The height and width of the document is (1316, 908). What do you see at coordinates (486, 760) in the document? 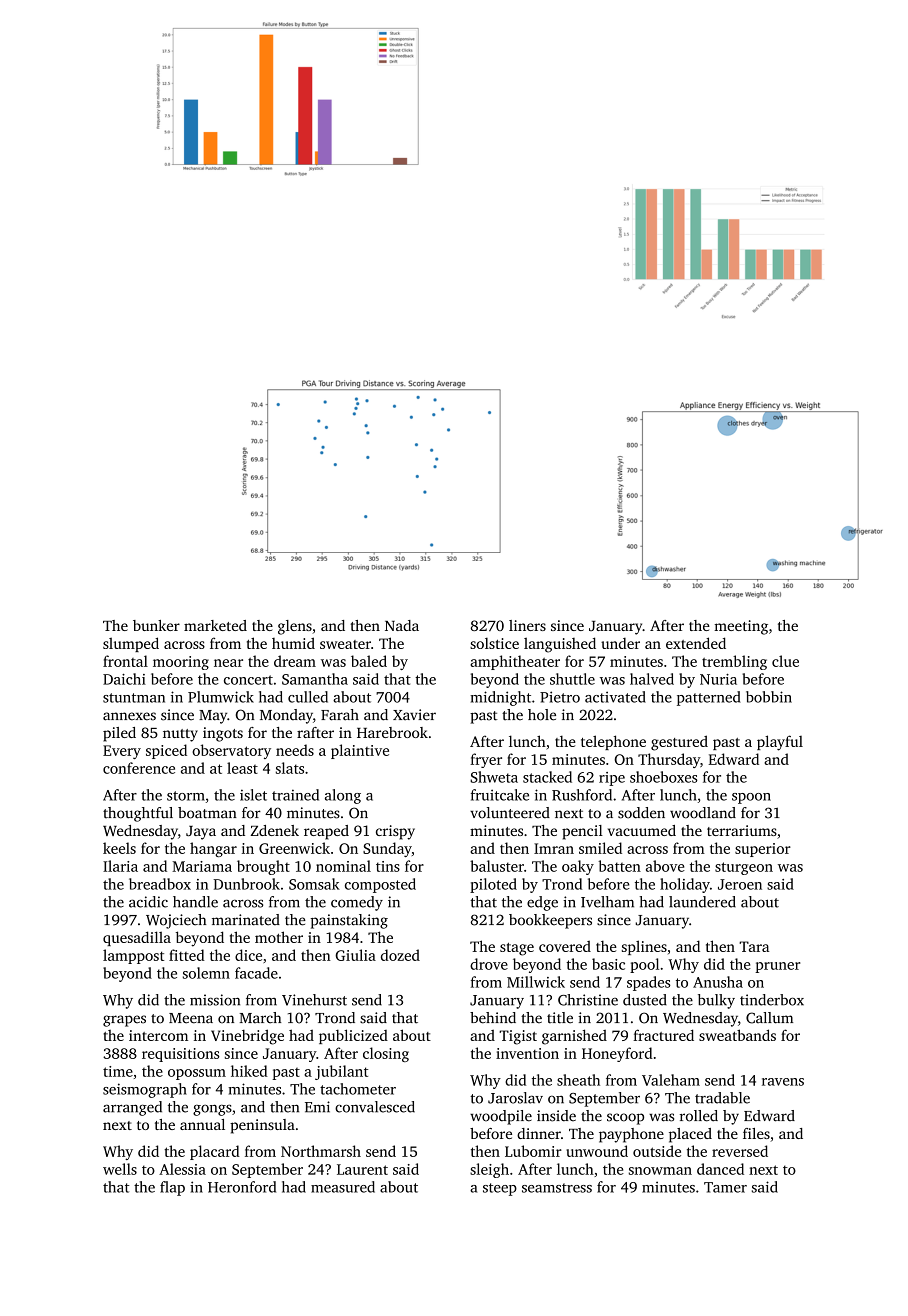
I see `fryer` at bounding box center [486, 760].
